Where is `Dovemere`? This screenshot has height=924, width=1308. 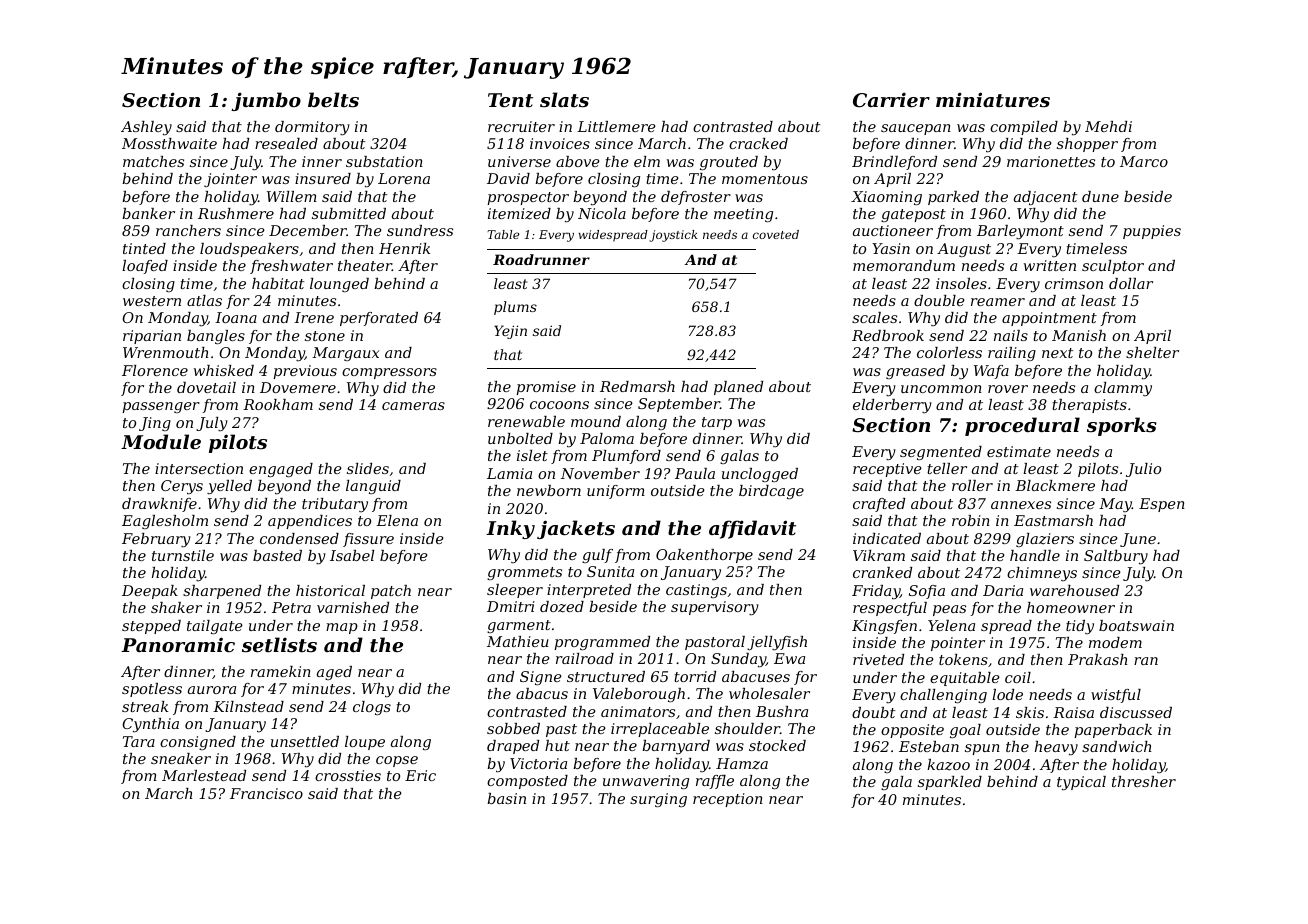 Dovemere is located at coordinates (298, 387).
